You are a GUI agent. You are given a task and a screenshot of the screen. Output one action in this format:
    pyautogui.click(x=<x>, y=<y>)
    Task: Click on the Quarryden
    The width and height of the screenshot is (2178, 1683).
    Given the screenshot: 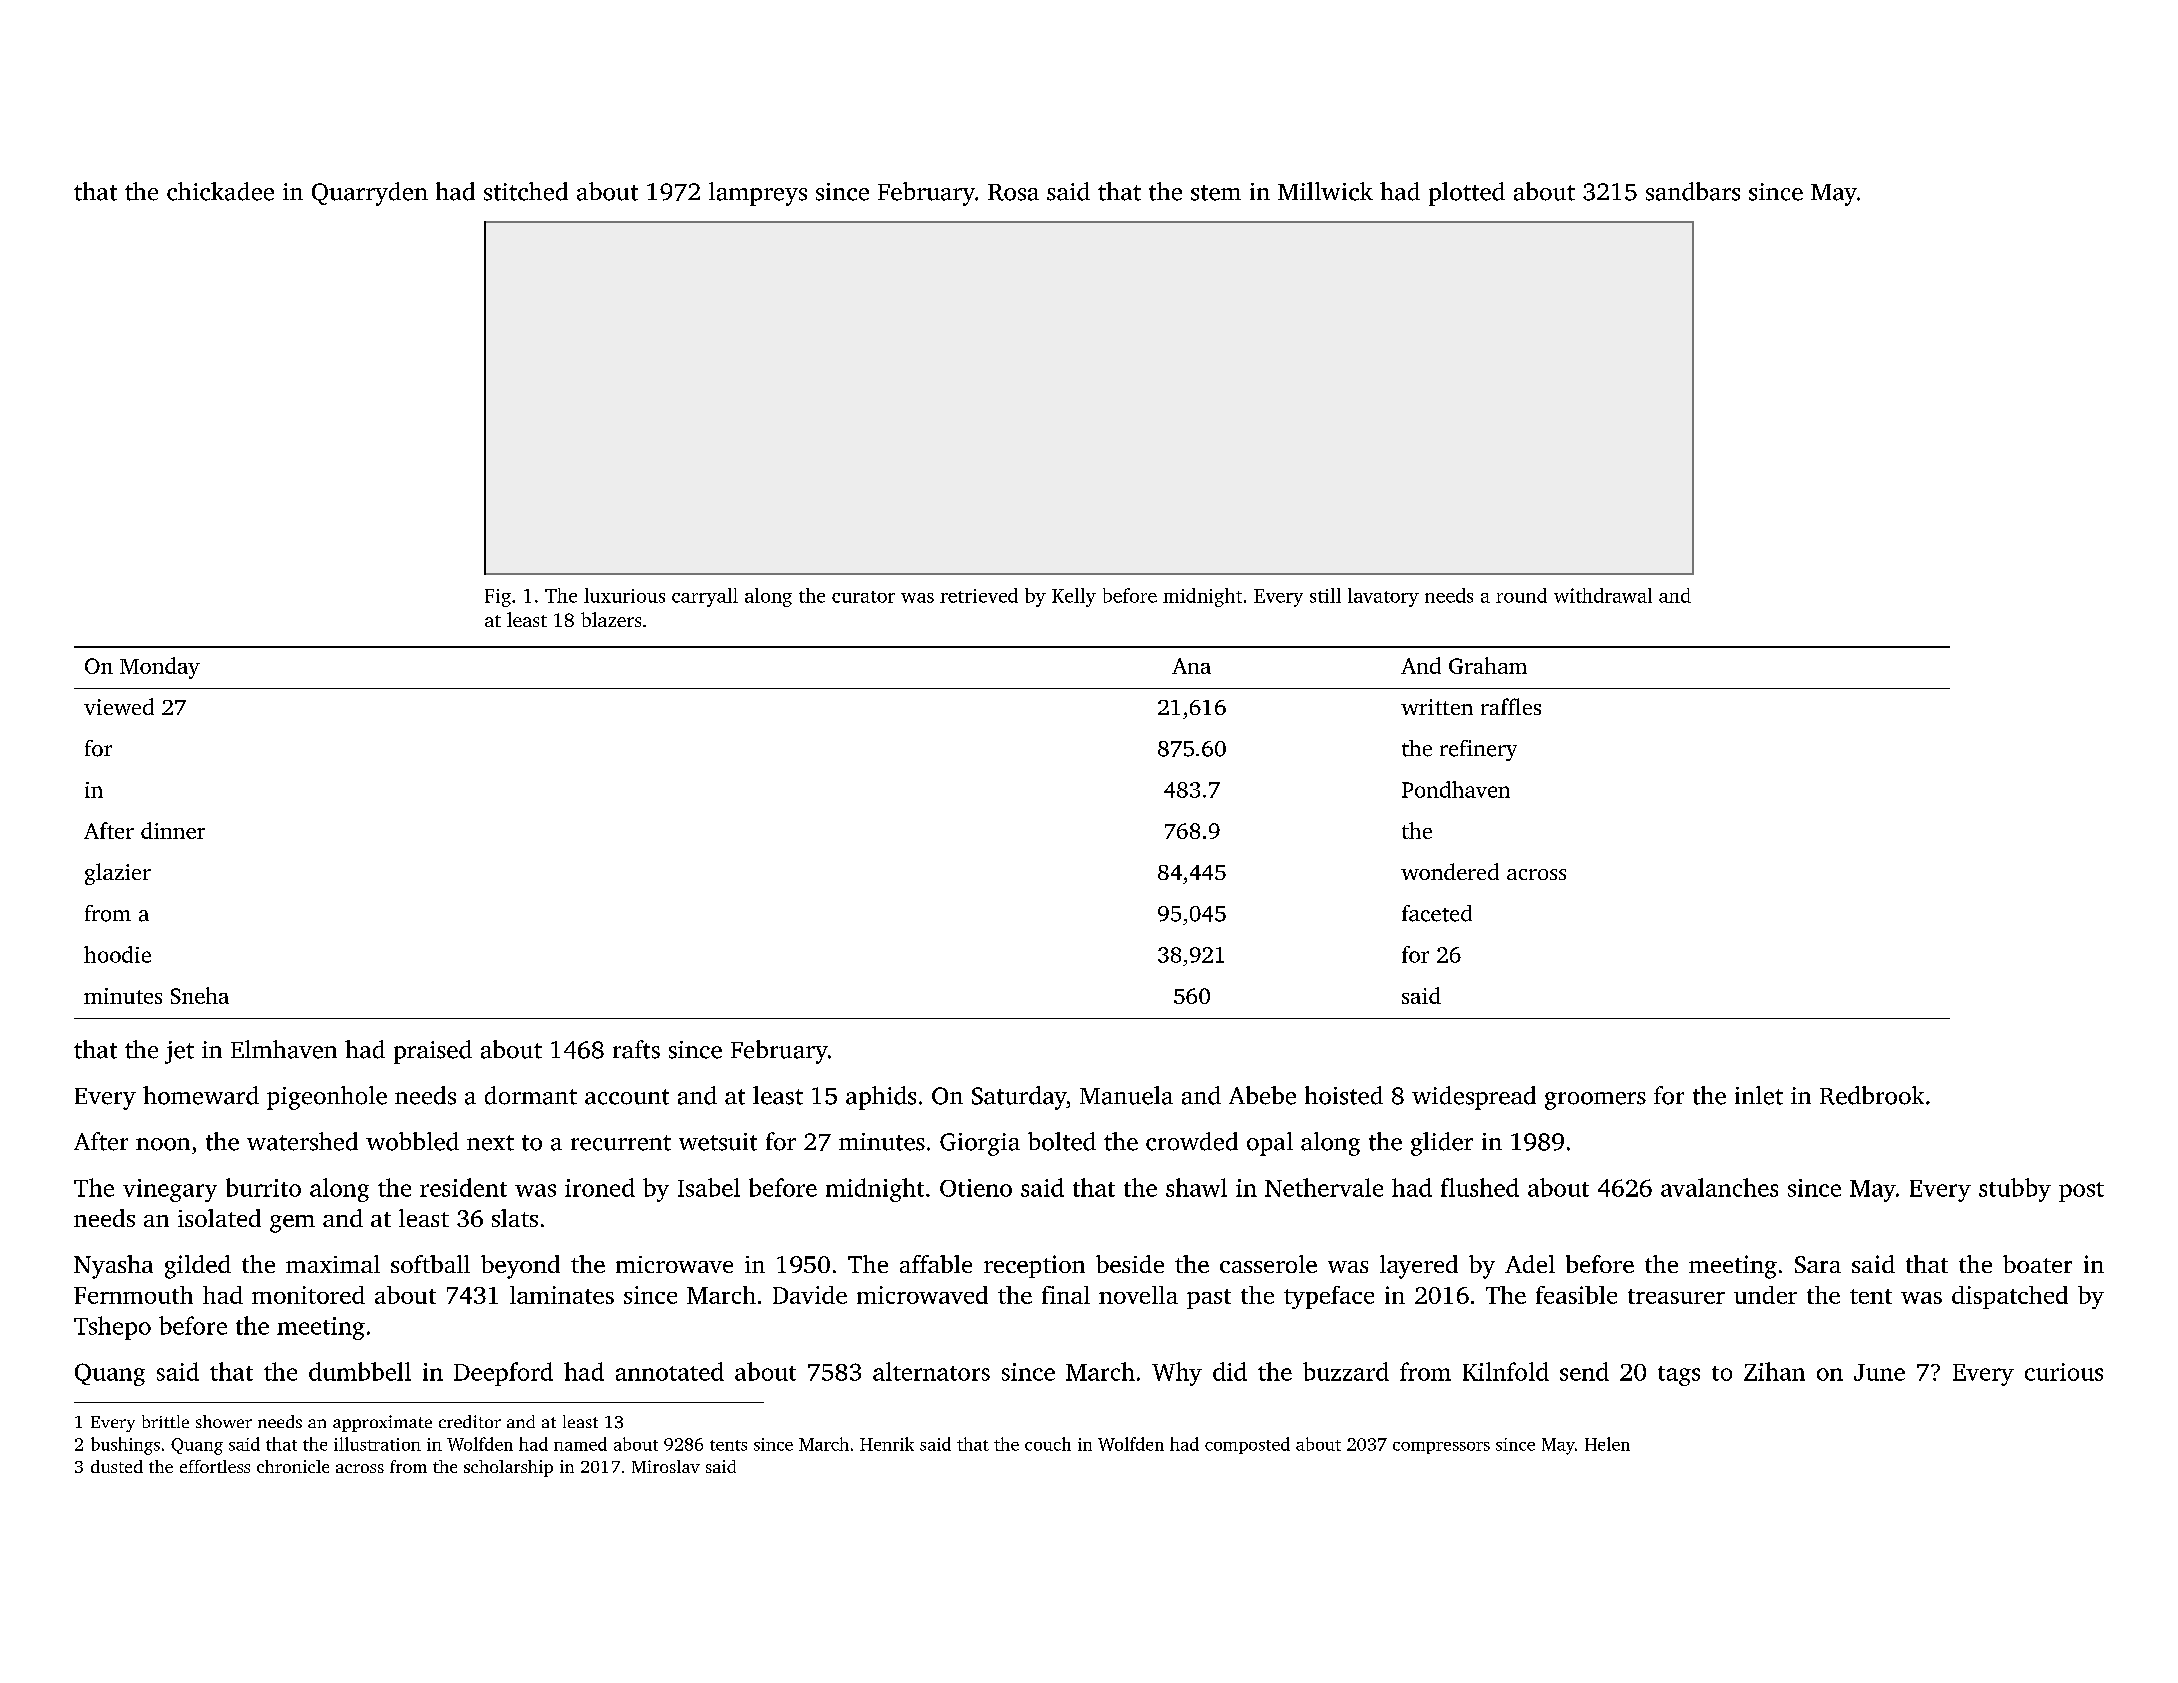 What is the action you would take?
    pyautogui.click(x=370, y=194)
